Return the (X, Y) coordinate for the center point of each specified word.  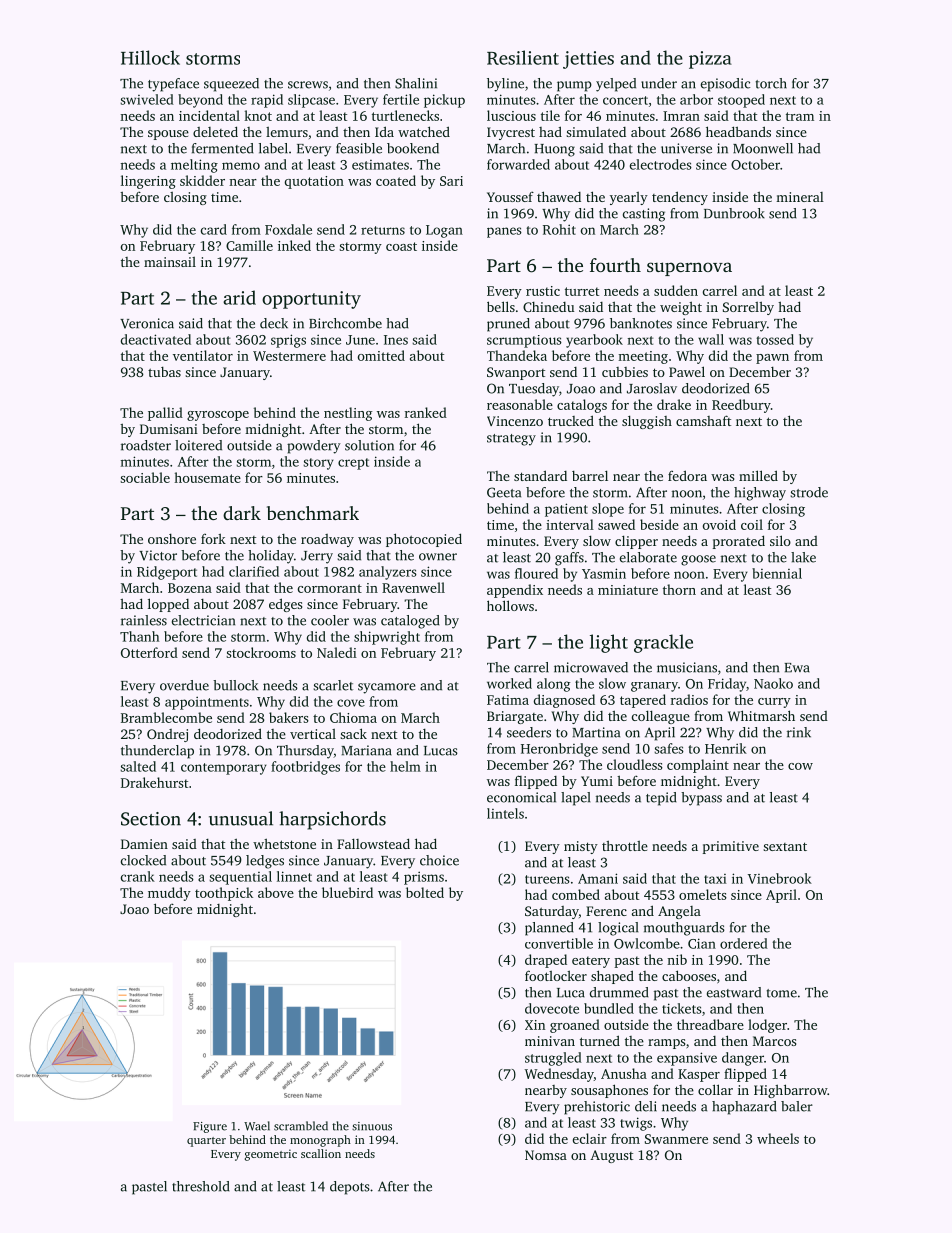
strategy (511, 440)
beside (659, 524)
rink (799, 732)
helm (405, 766)
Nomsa (546, 1155)
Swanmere (676, 1139)
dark (242, 513)
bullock (235, 685)
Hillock (150, 57)
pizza (710, 60)
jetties (588, 60)
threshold (201, 1186)
